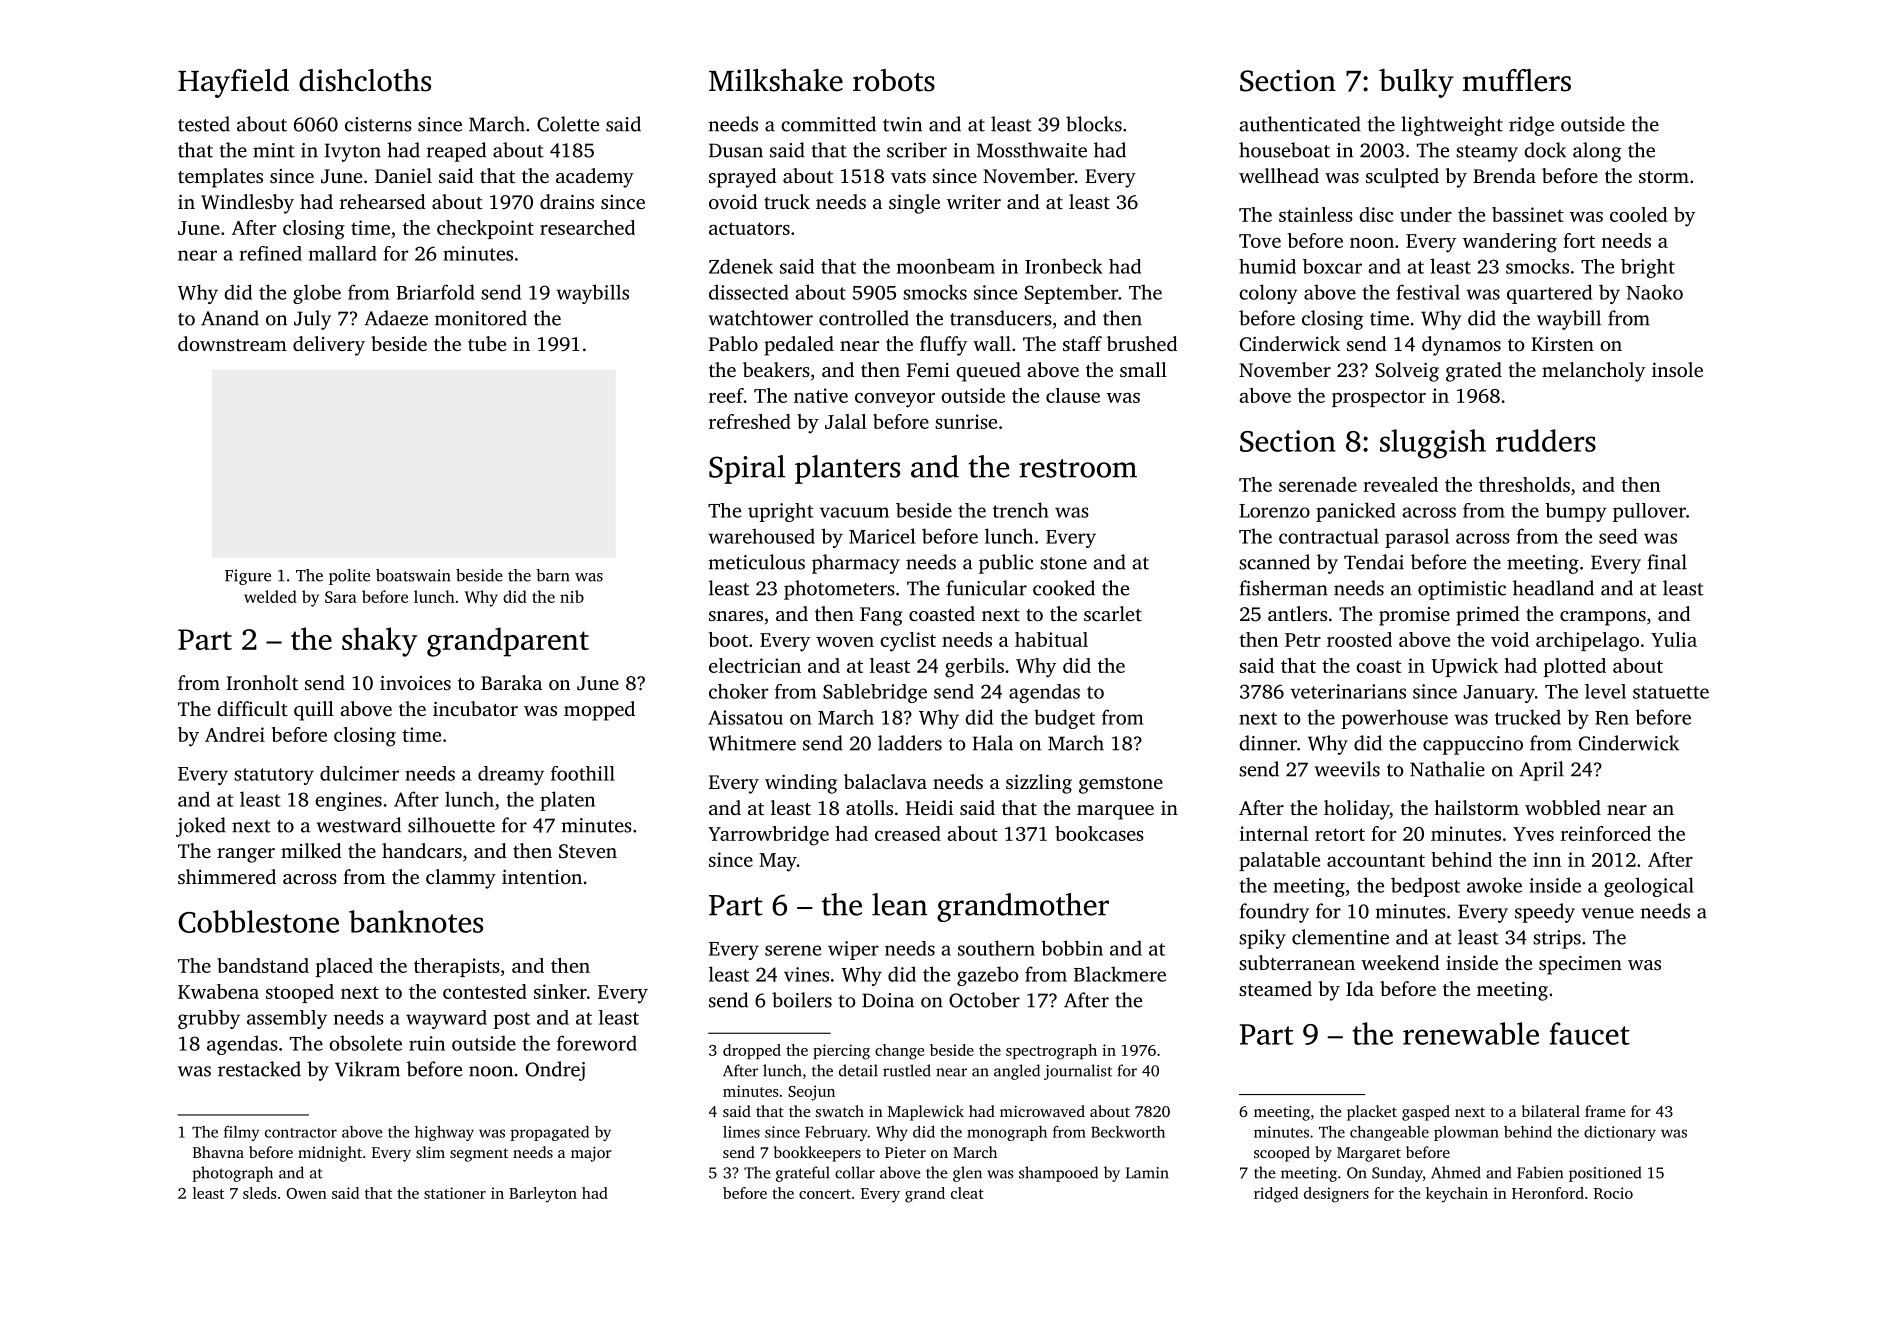 The height and width of the screenshot is (1336, 1889). Describe the element at coordinates (259, 1193) in the screenshot. I see `sleds` at that location.
